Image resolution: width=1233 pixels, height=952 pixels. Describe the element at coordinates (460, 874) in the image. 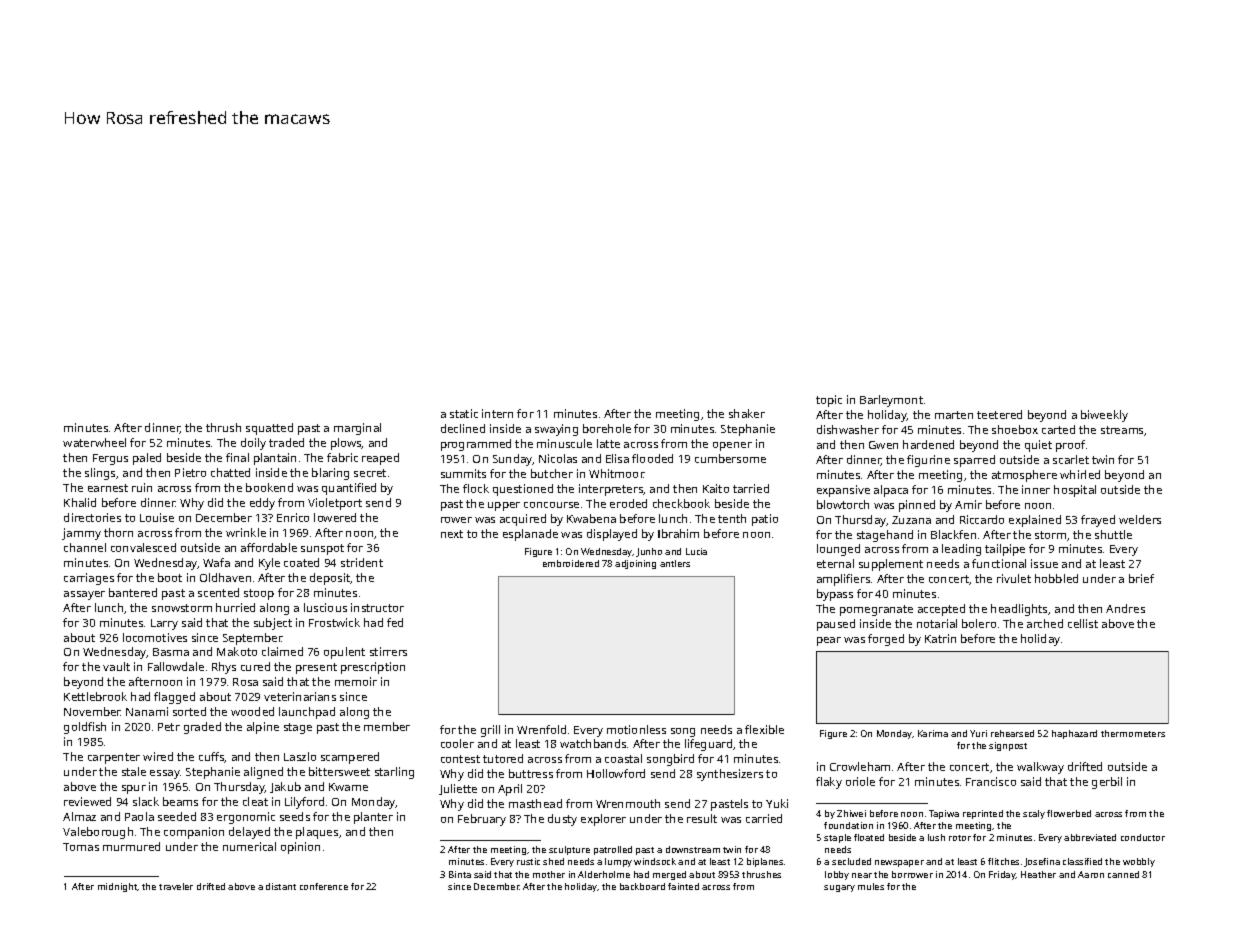

I see `Binta` at that location.
